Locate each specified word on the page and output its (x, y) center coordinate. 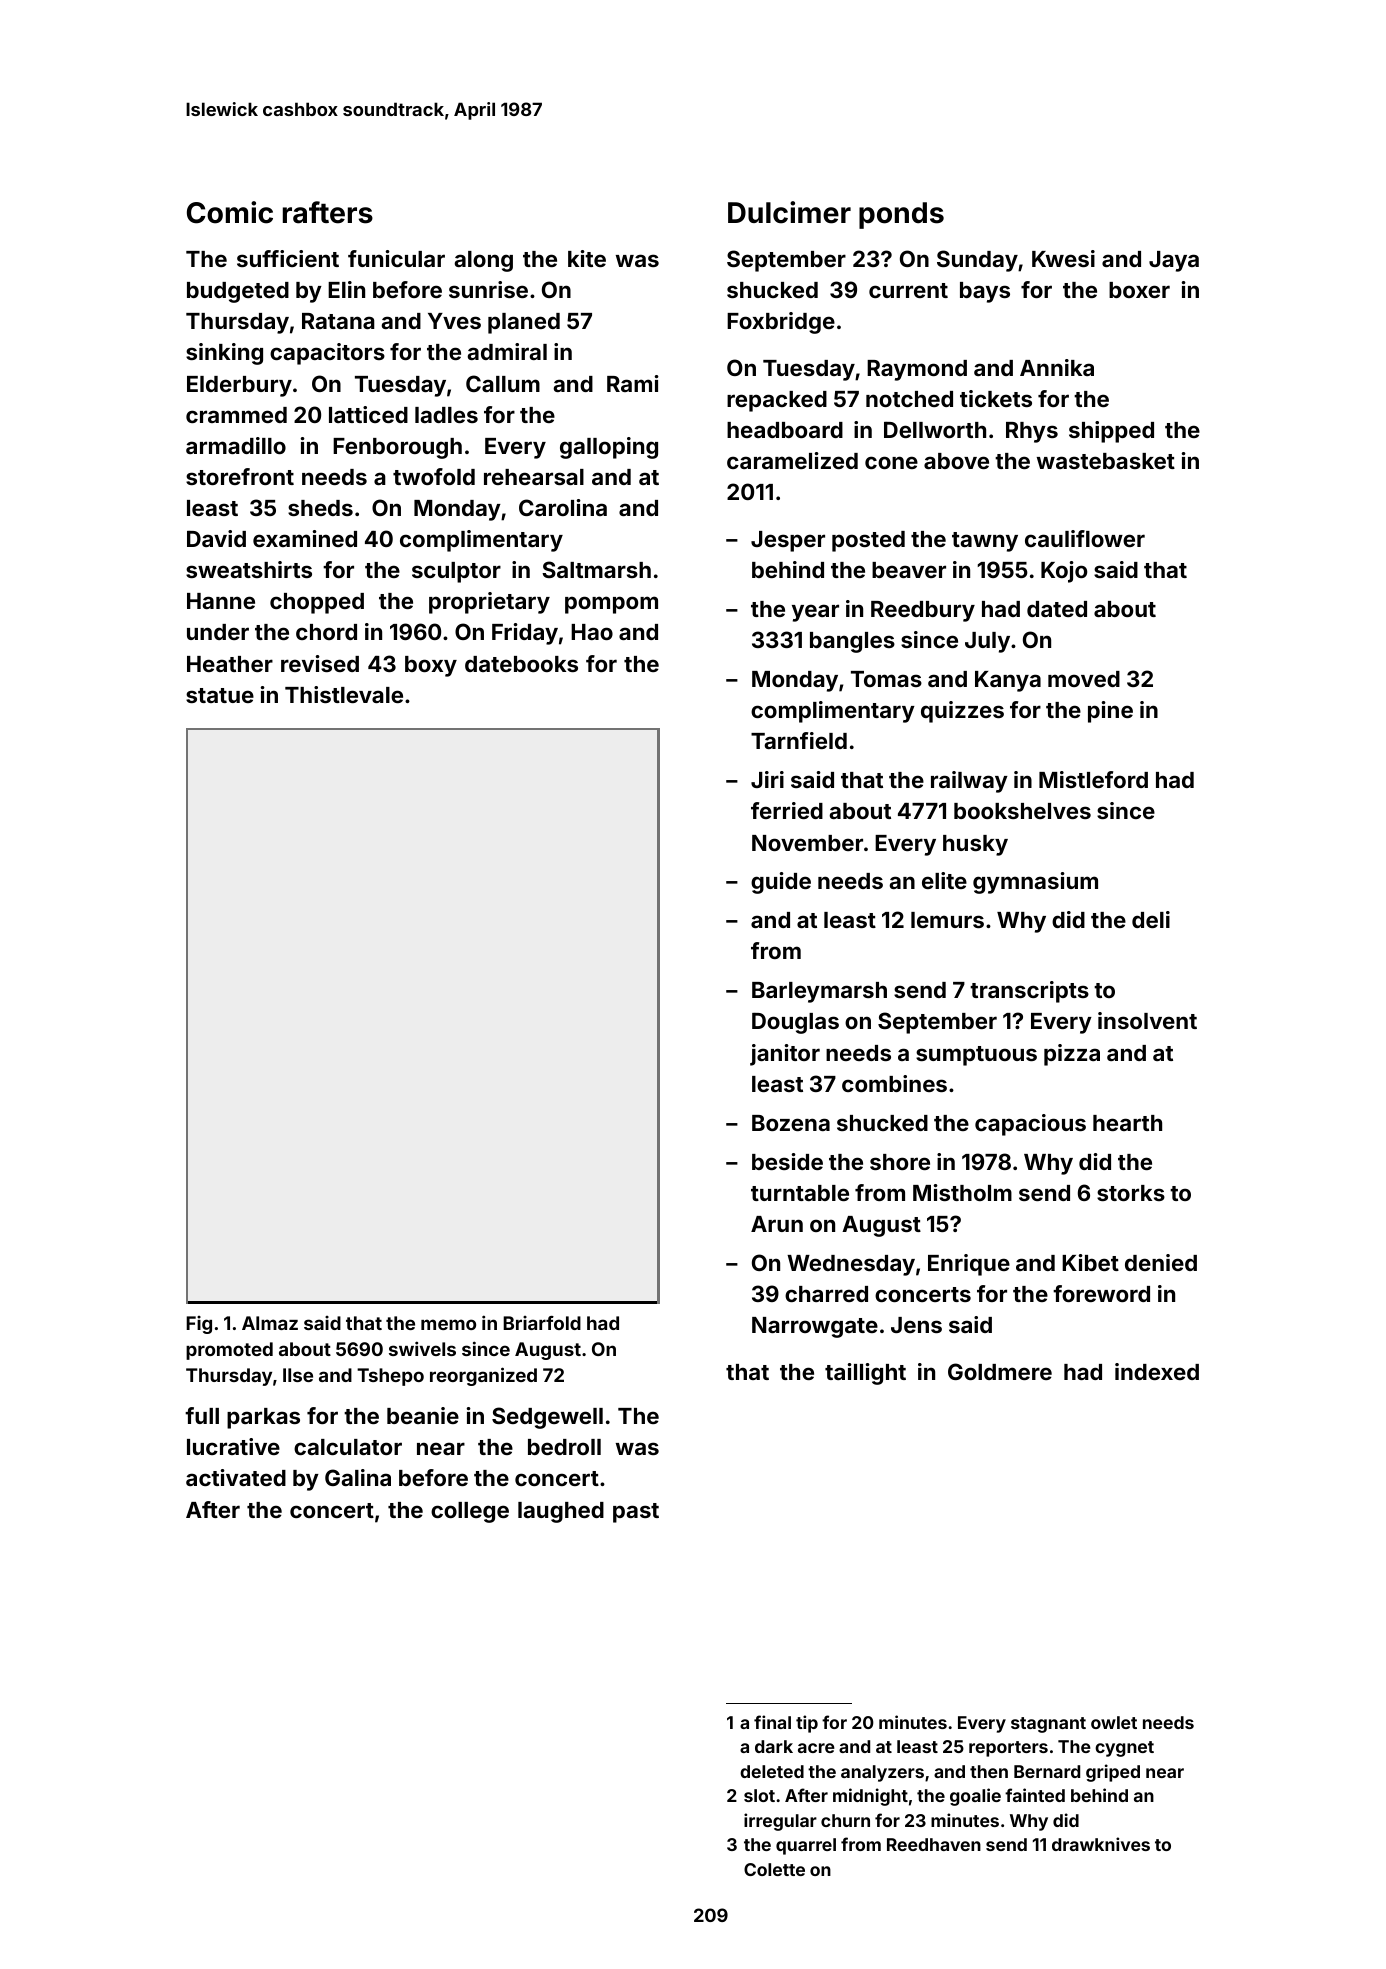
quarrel (806, 1846)
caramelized (792, 460)
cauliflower (1085, 538)
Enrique (969, 1265)
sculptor (456, 572)
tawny (985, 542)
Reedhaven (934, 1844)
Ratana (338, 321)
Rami (633, 383)
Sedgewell (547, 1418)
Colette (774, 1869)
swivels (422, 1348)
